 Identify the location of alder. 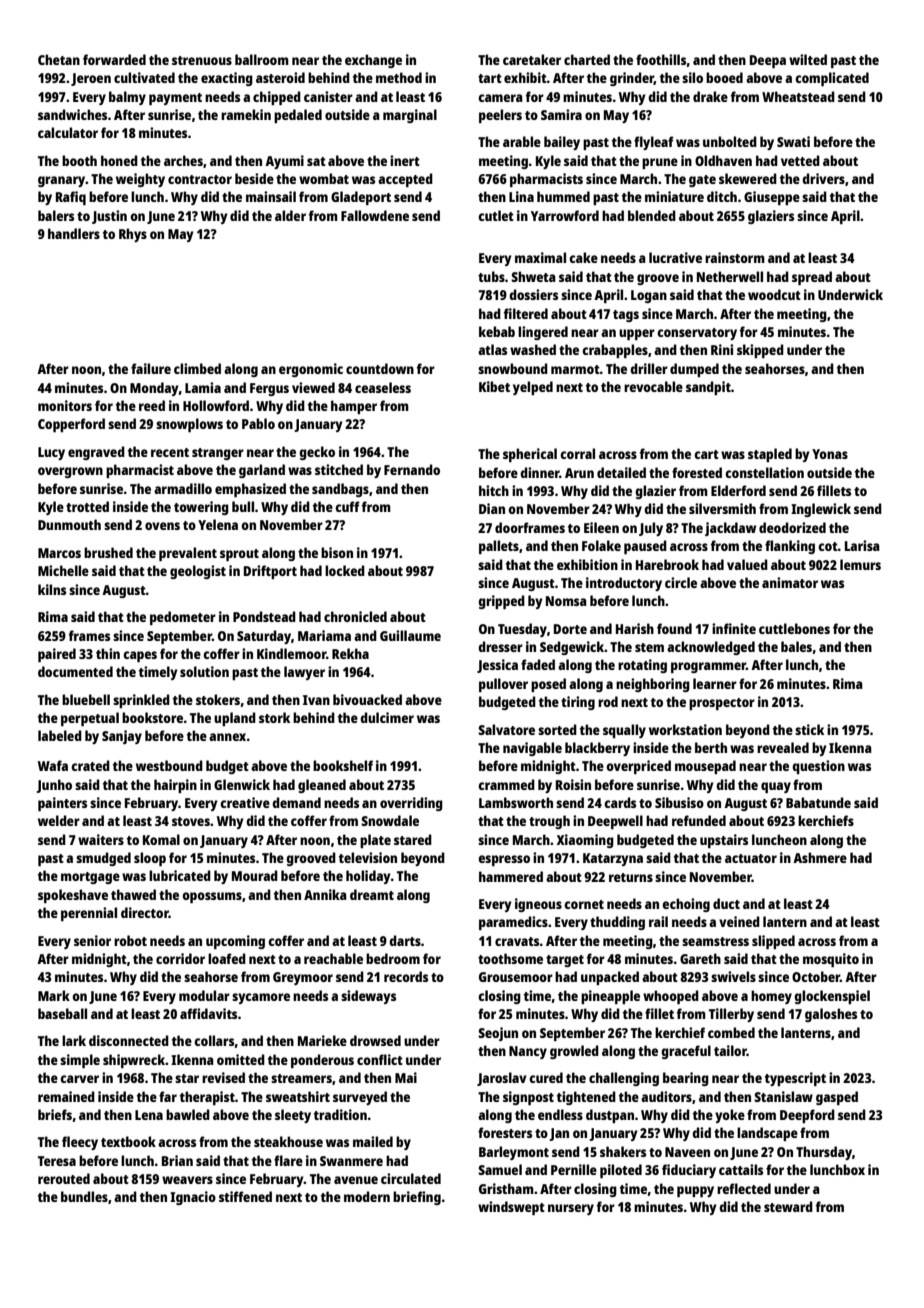
(290, 215).
